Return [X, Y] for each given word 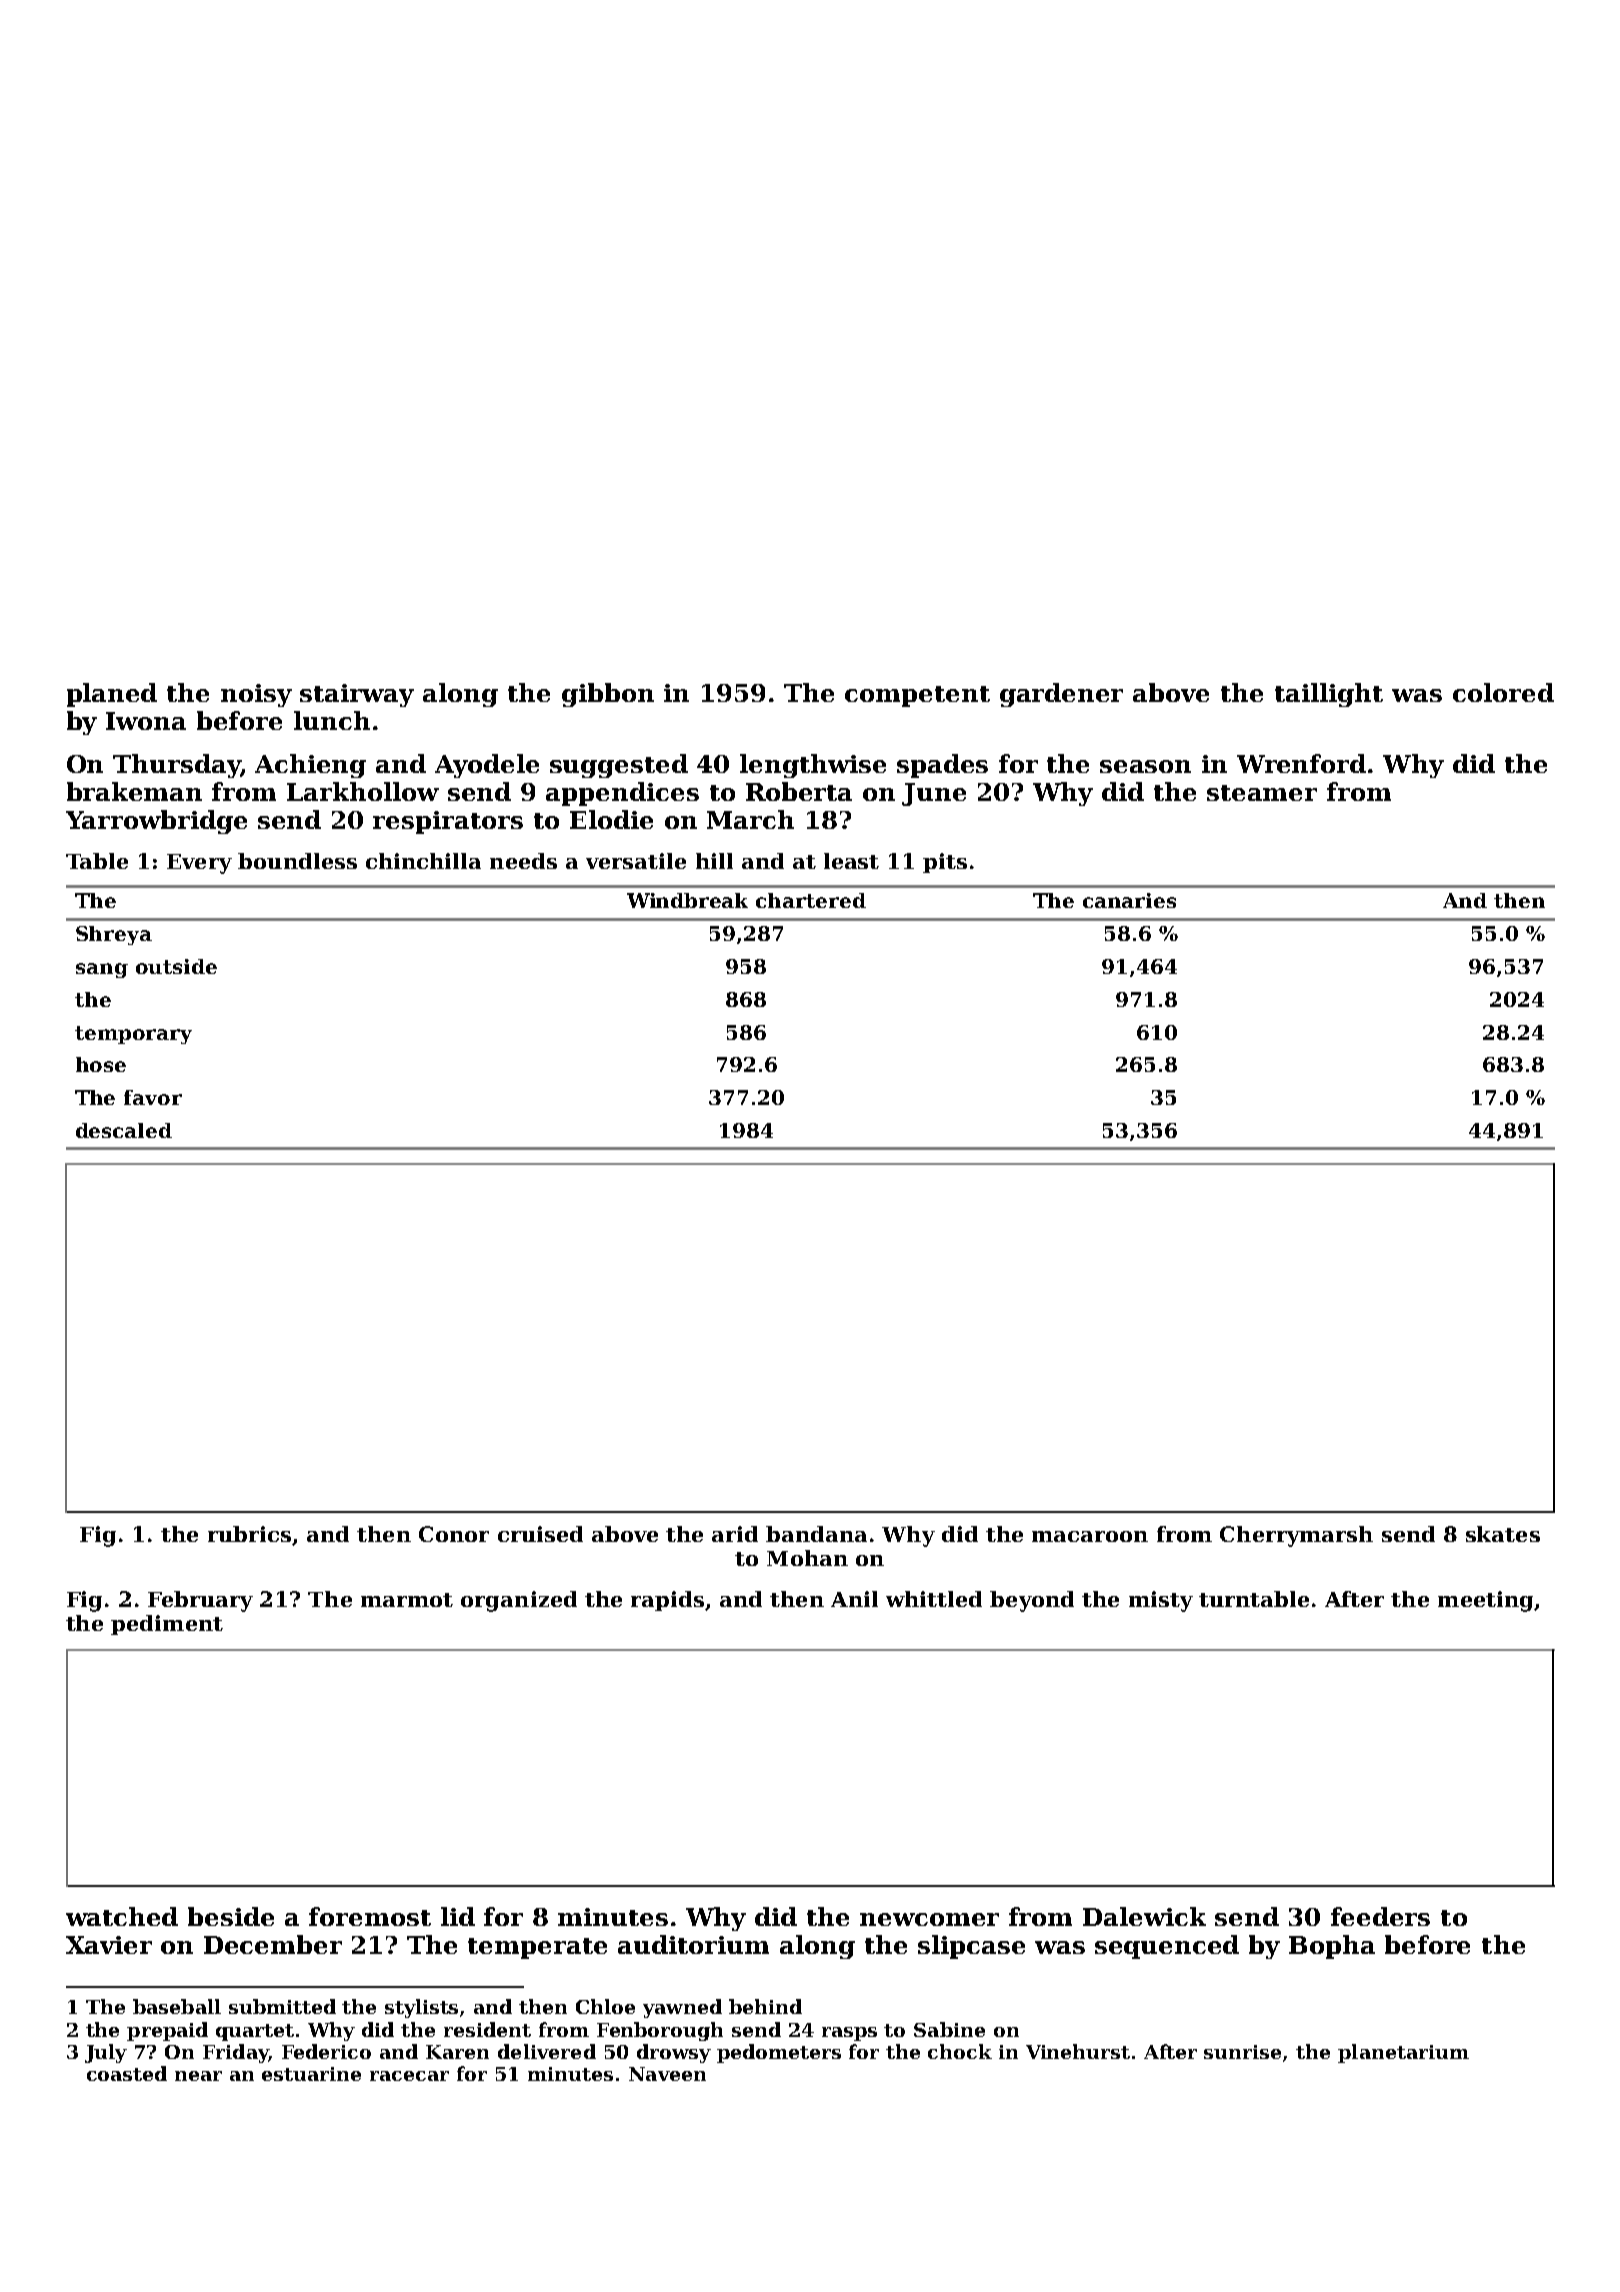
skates [1503, 1534]
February [200, 1601]
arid [735, 1534]
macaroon [1090, 1536]
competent [917, 696]
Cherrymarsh [1296, 1536]
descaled [124, 1130]
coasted [127, 2073]
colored [1503, 692]
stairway [357, 695]
